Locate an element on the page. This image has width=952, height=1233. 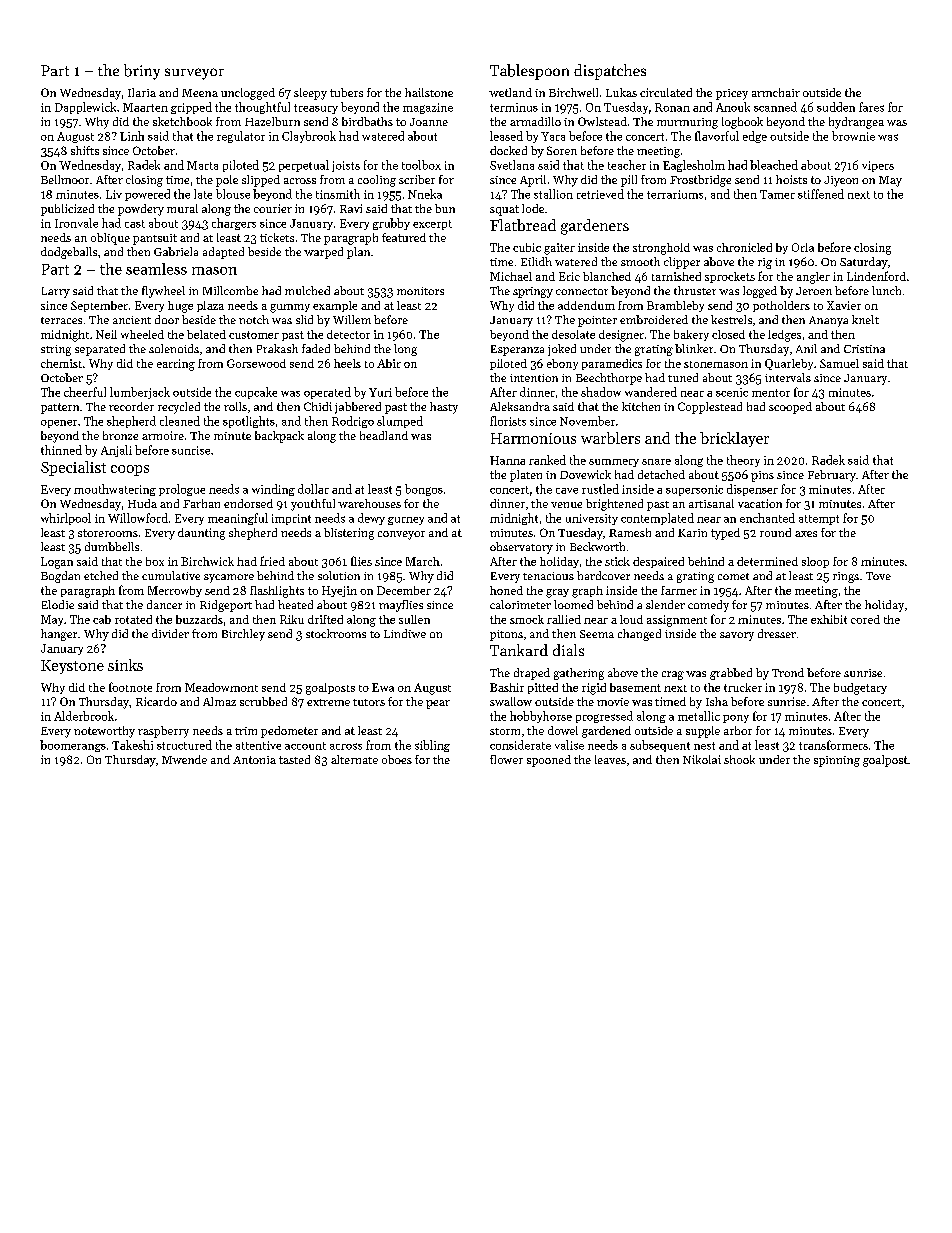
hoists is located at coordinates (791, 179).
